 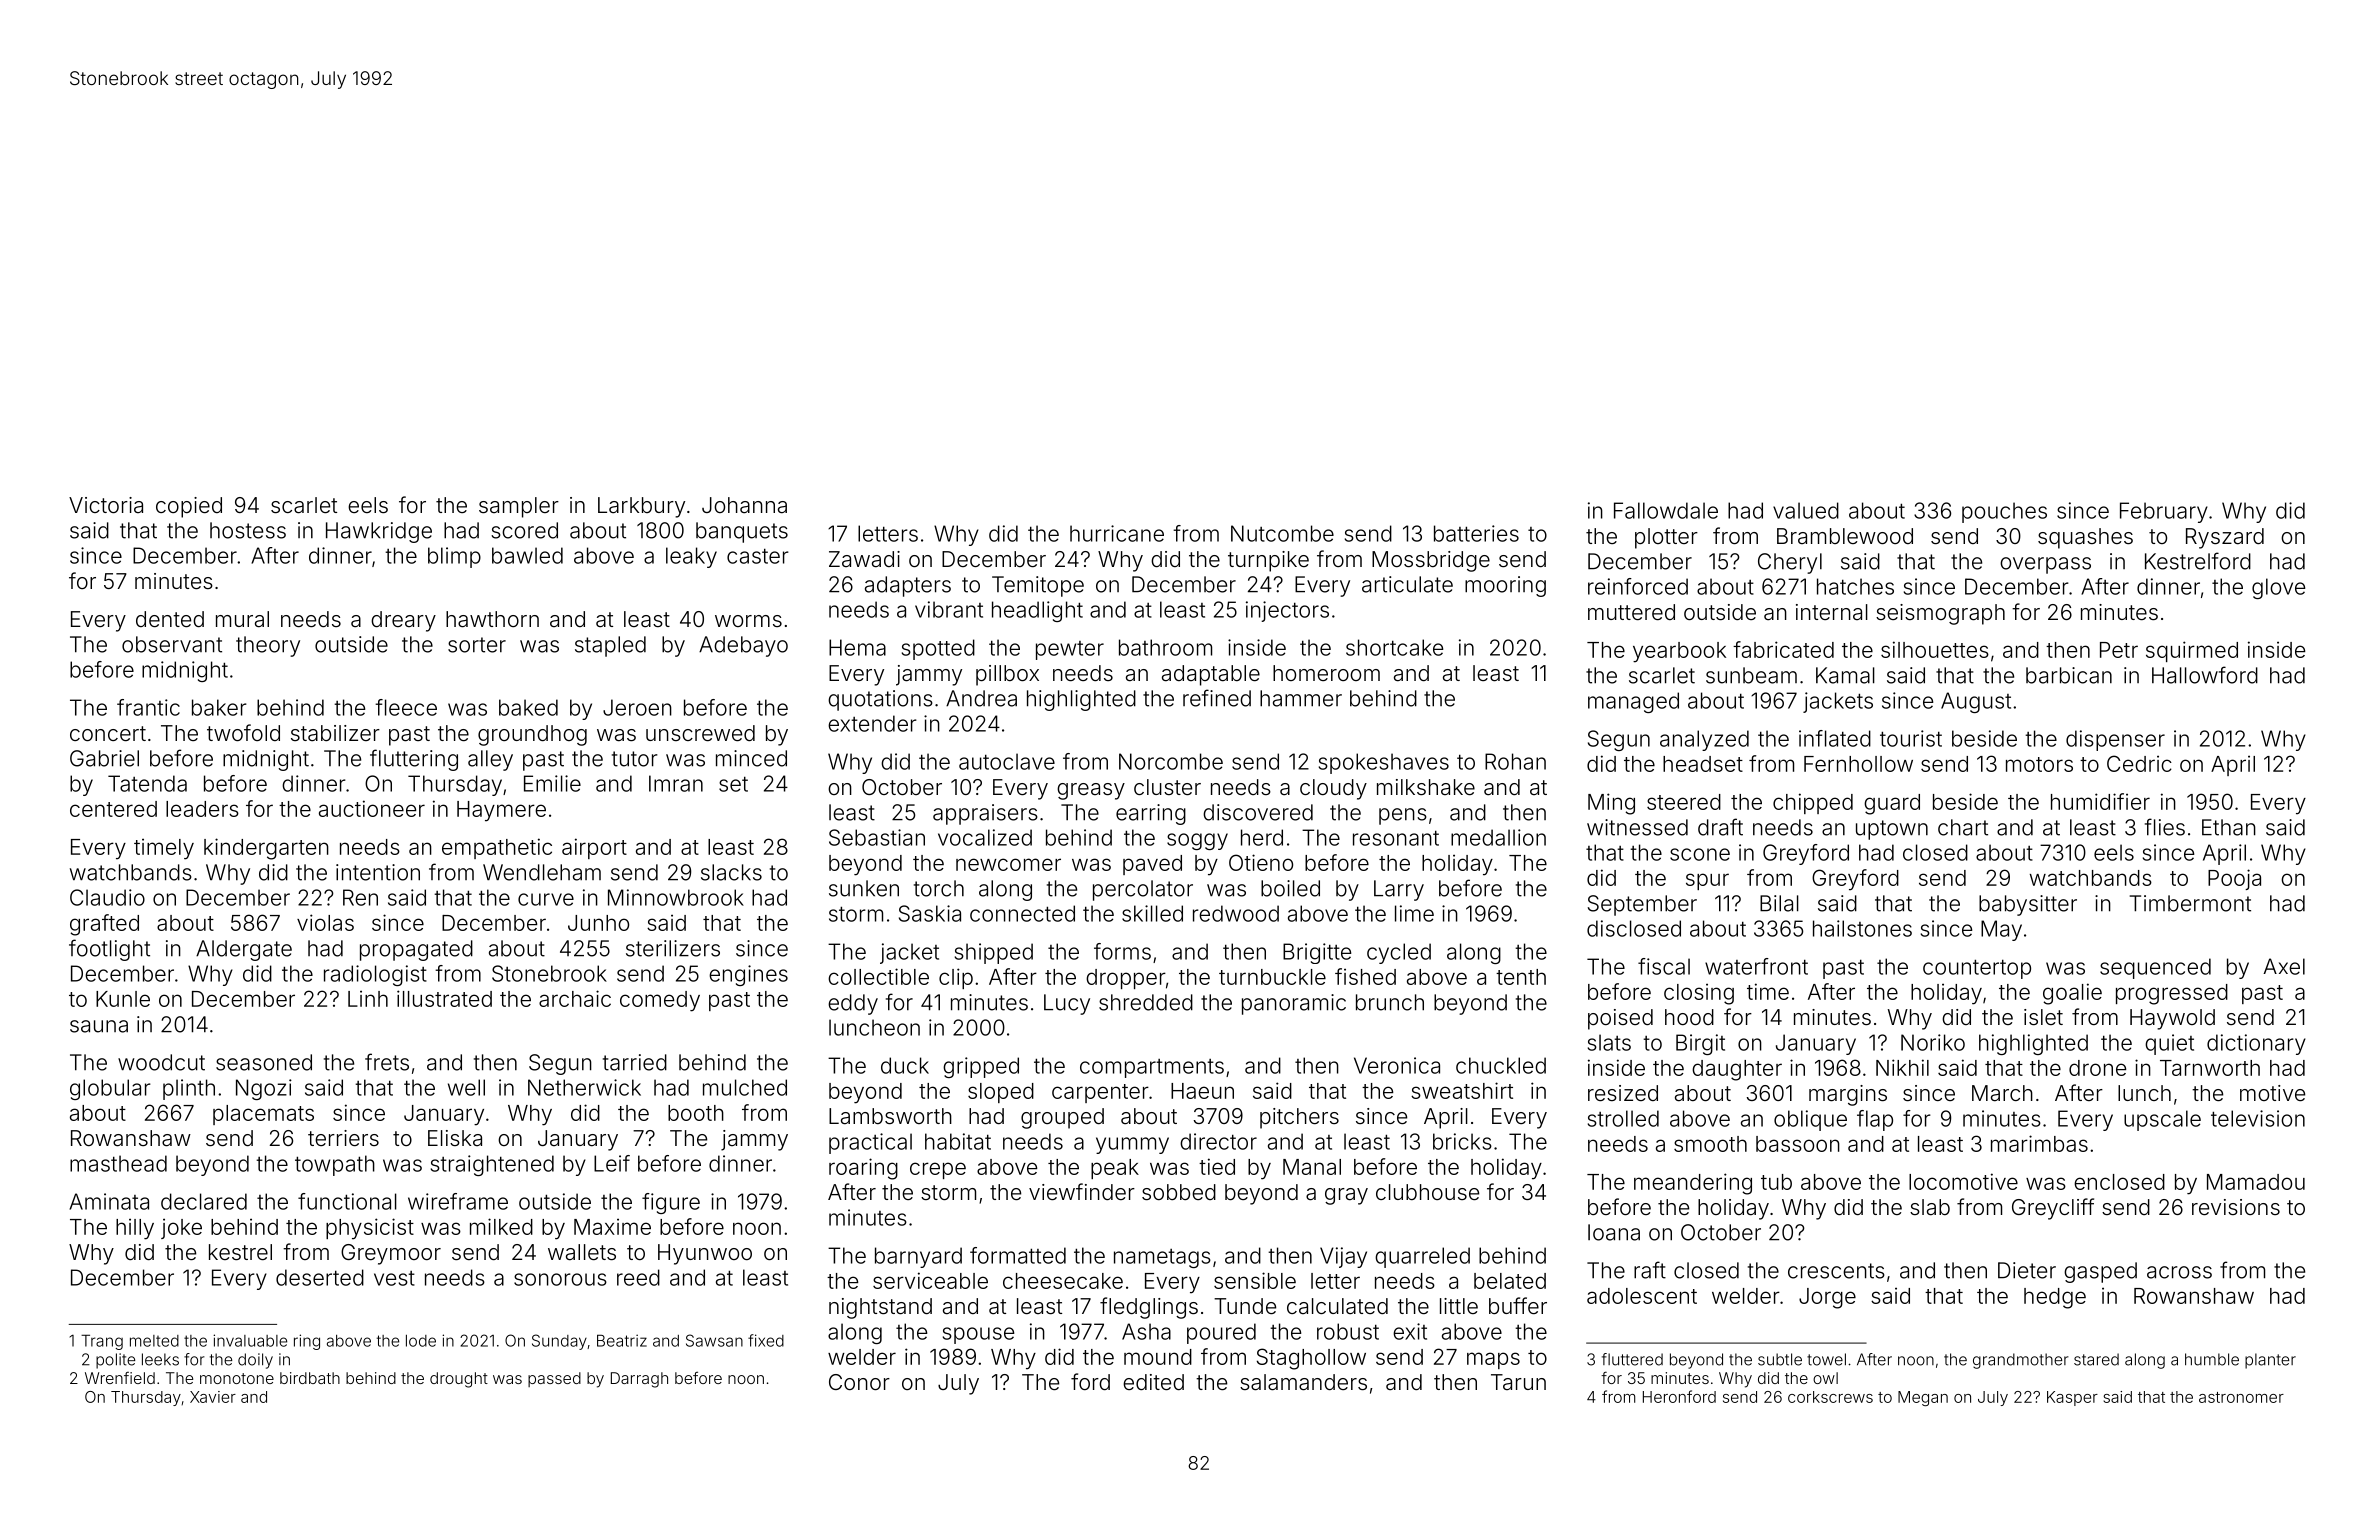 What do you see at coordinates (1806, 510) in the screenshot?
I see `valued` at bounding box center [1806, 510].
